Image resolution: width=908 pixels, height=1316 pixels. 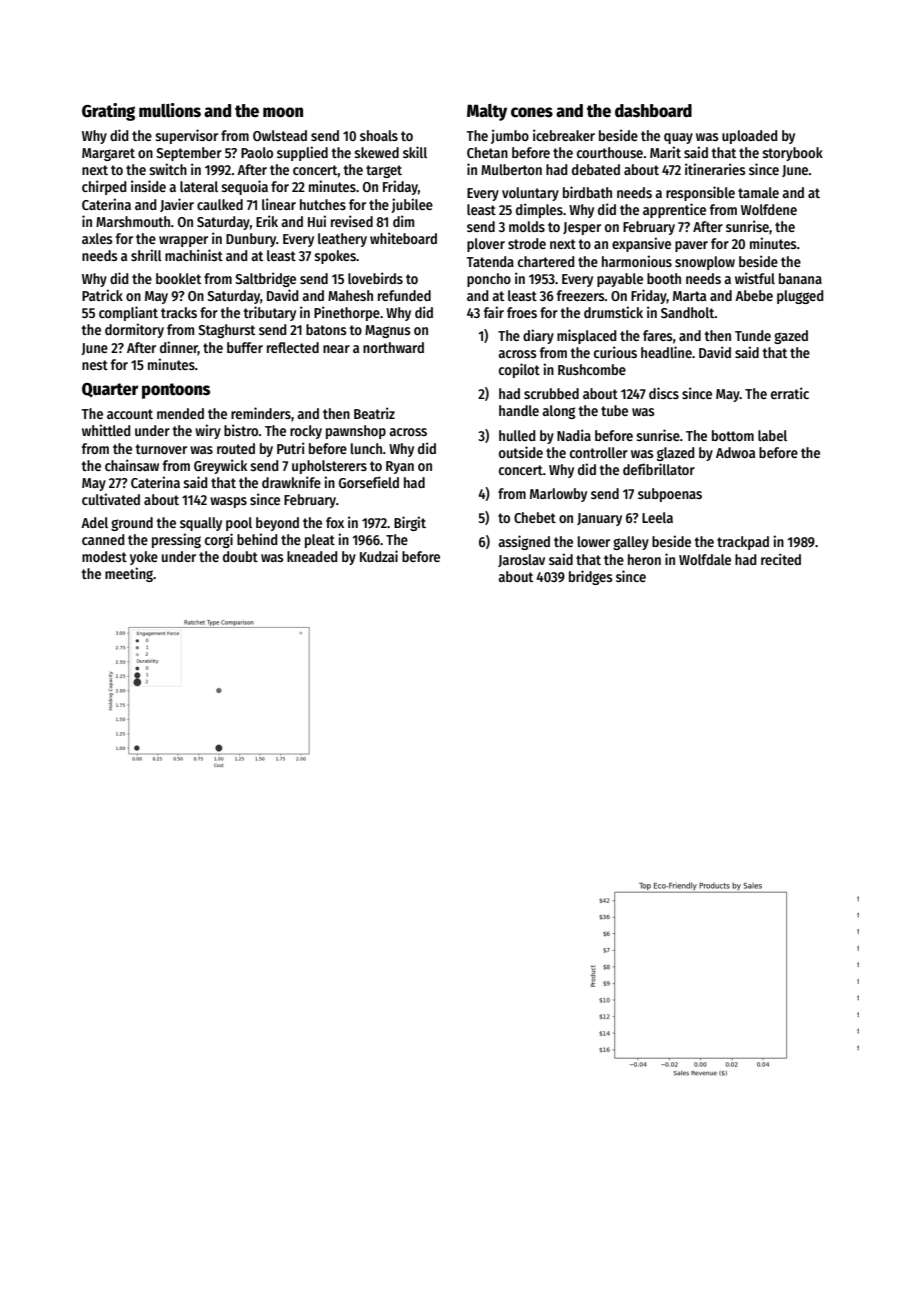 I want to click on Grating, so click(x=108, y=112).
